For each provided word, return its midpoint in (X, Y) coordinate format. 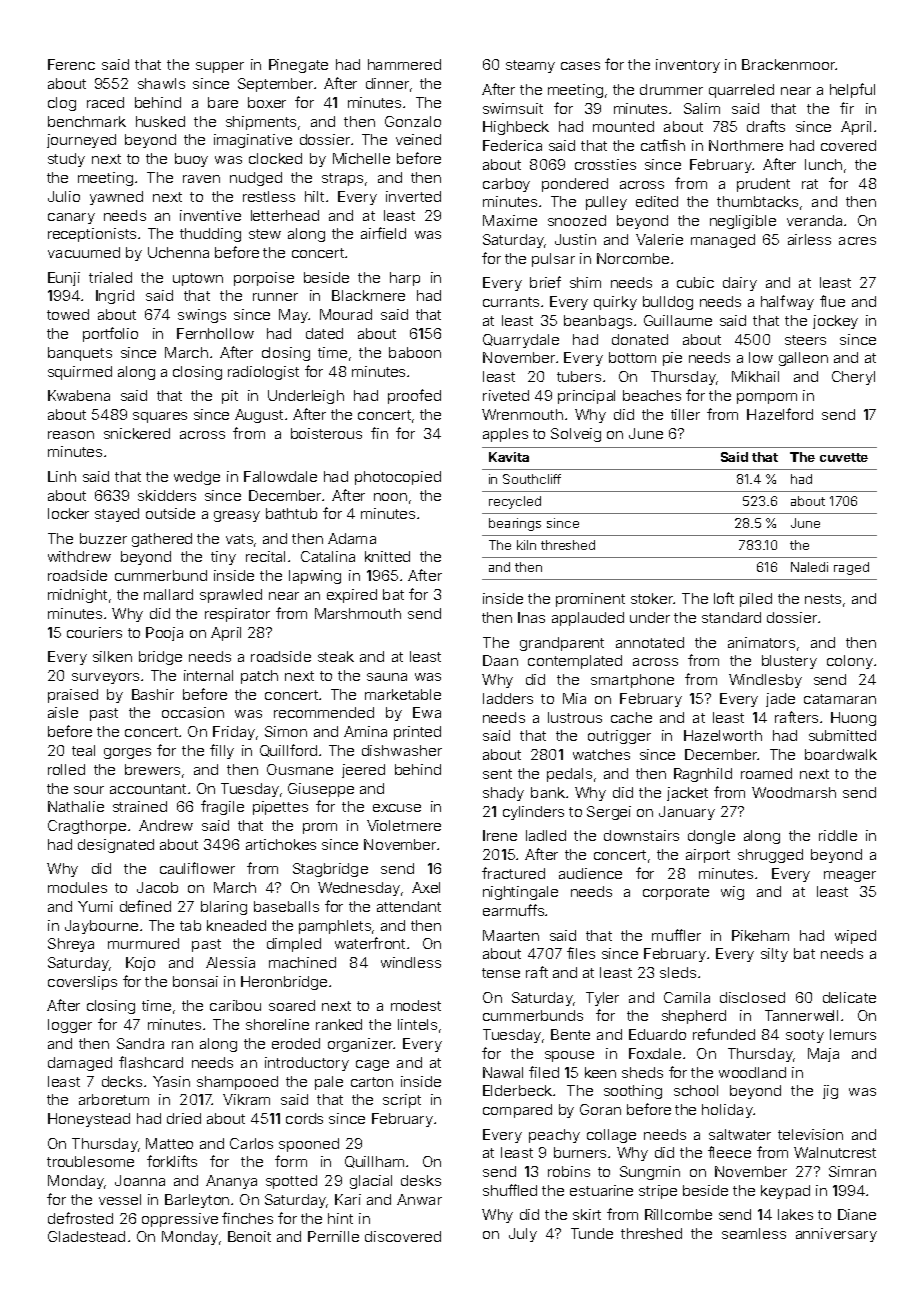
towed (68, 314)
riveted (506, 395)
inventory (688, 66)
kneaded (236, 925)
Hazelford (780, 414)
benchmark (87, 121)
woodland (752, 1072)
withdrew (79, 556)
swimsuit (513, 108)
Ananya (231, 1182)
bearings (515, 524)
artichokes (281, 844)
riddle (838, 835)
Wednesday (359, 889)
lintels (417, 1024)
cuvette (844, 457)
